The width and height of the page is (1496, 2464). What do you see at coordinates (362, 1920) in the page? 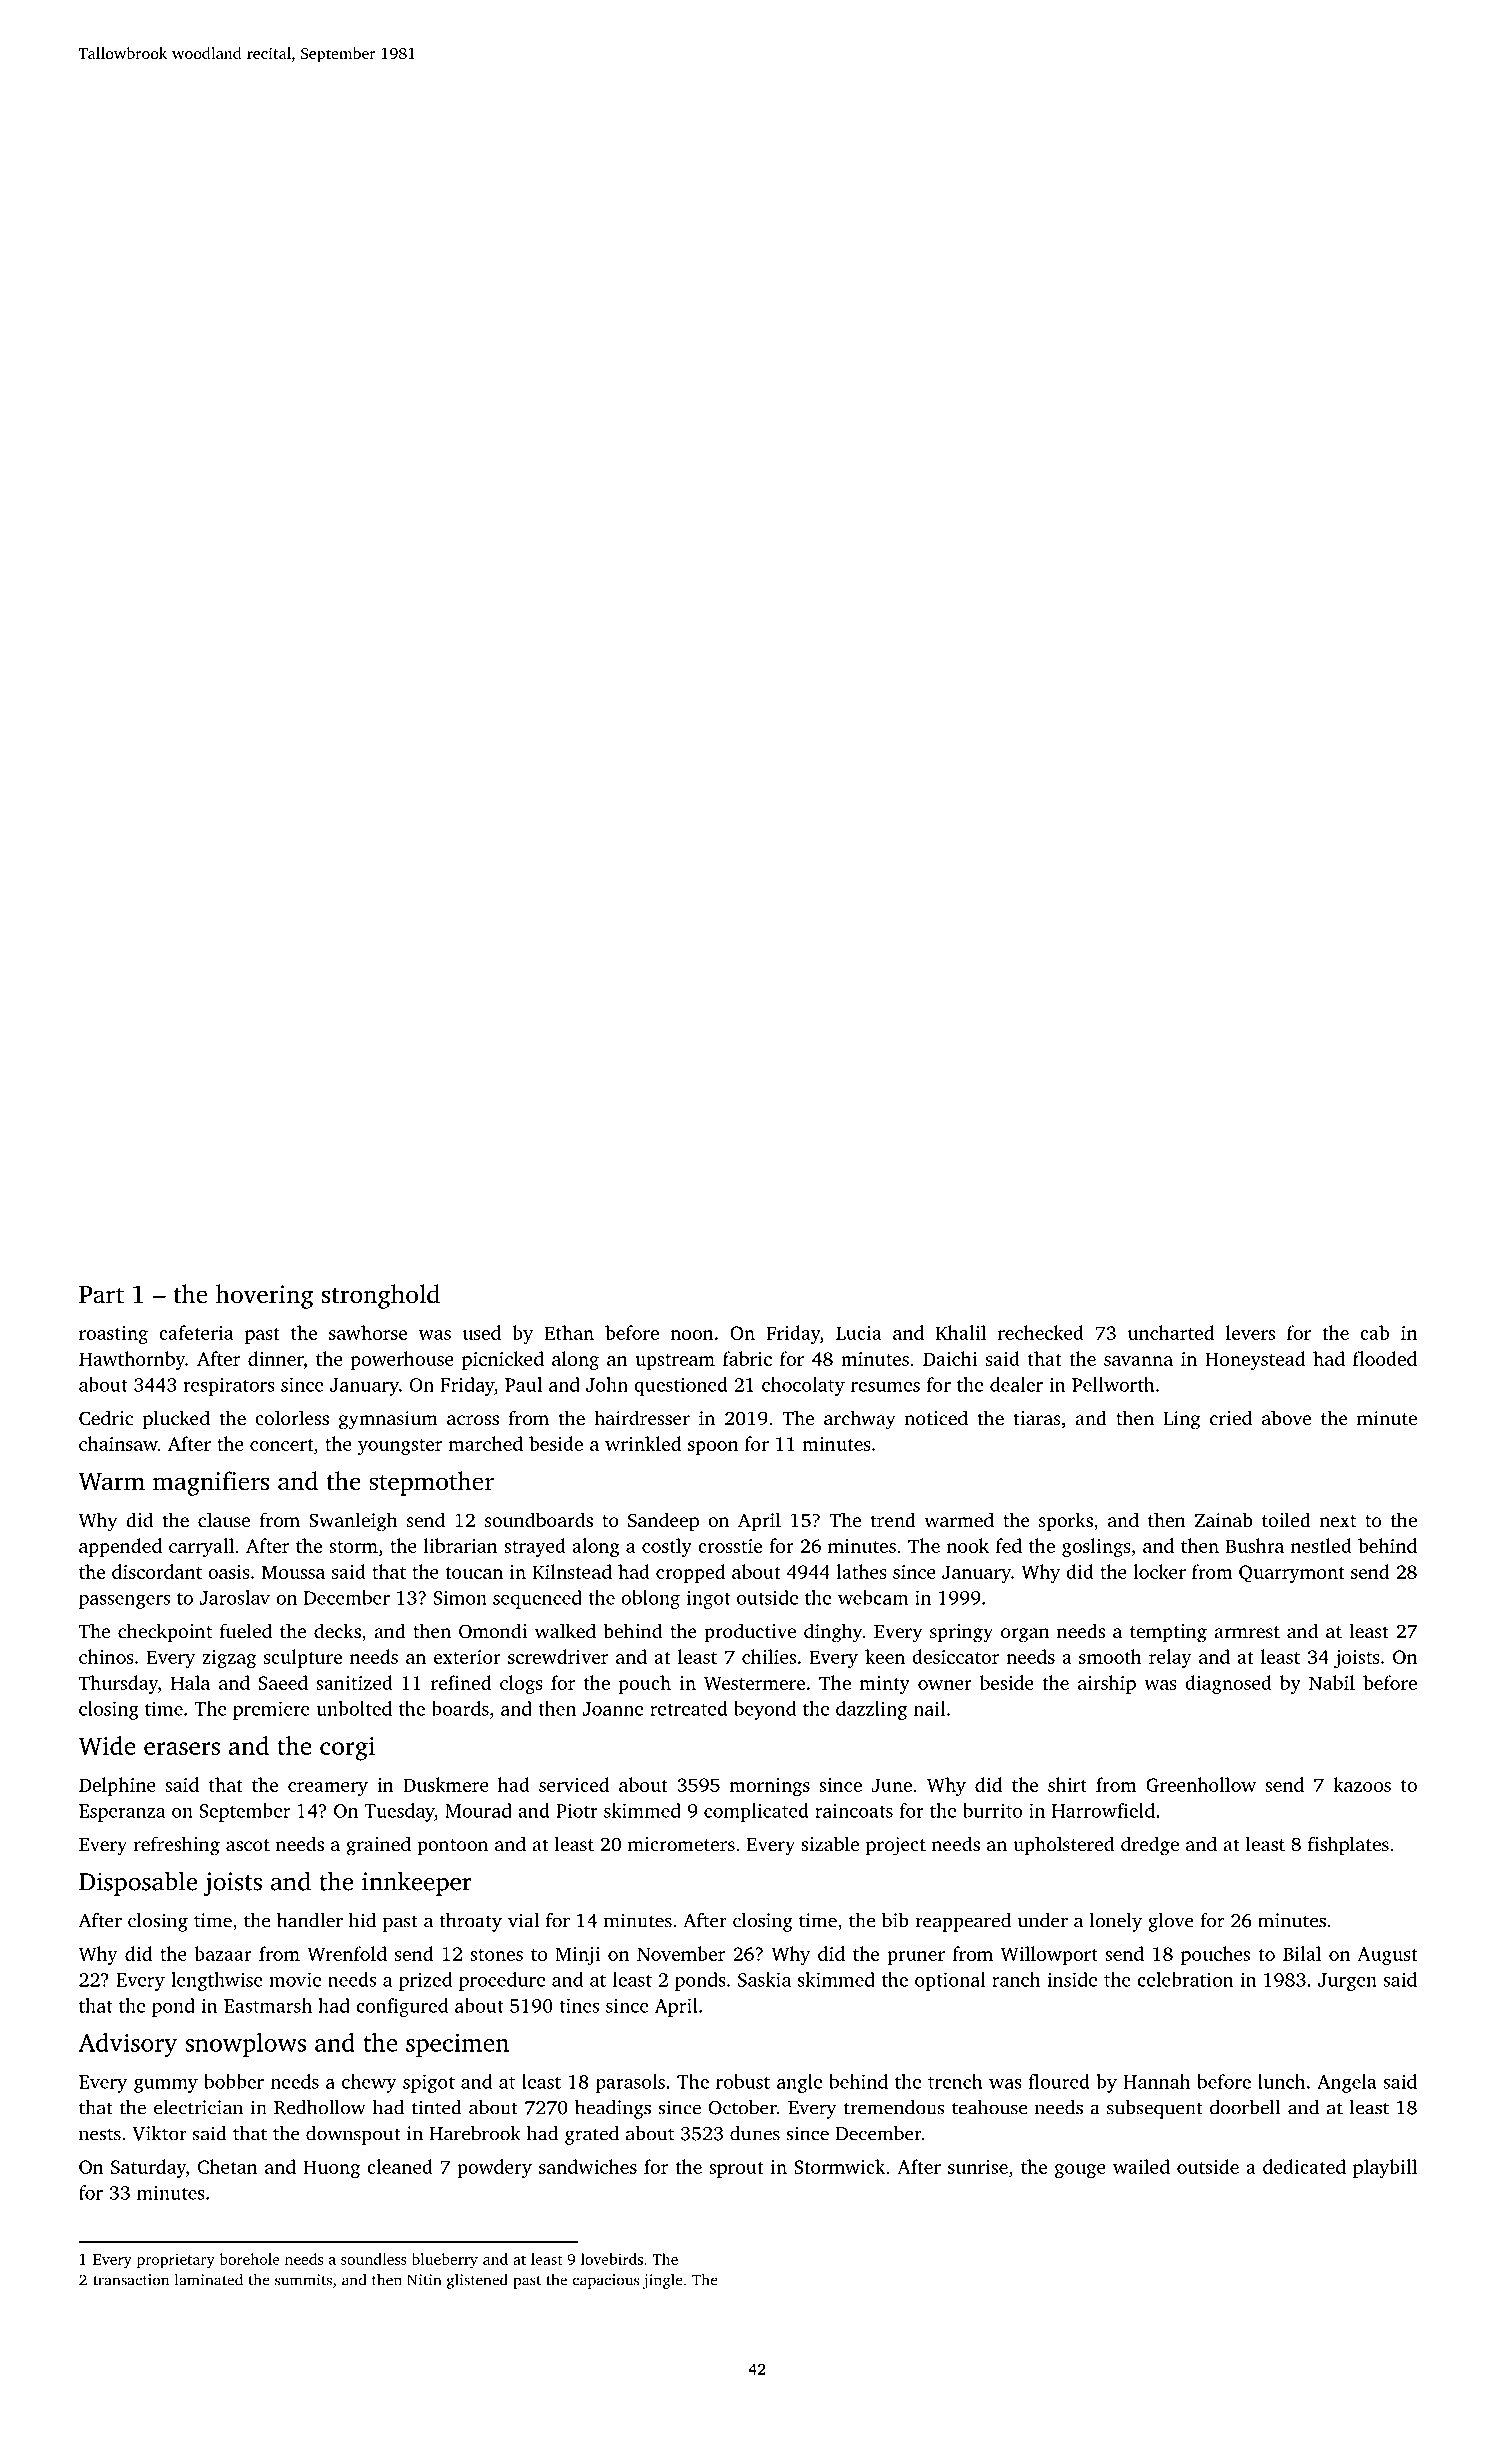
I see `hid` at bounding box center [362, 1920].
